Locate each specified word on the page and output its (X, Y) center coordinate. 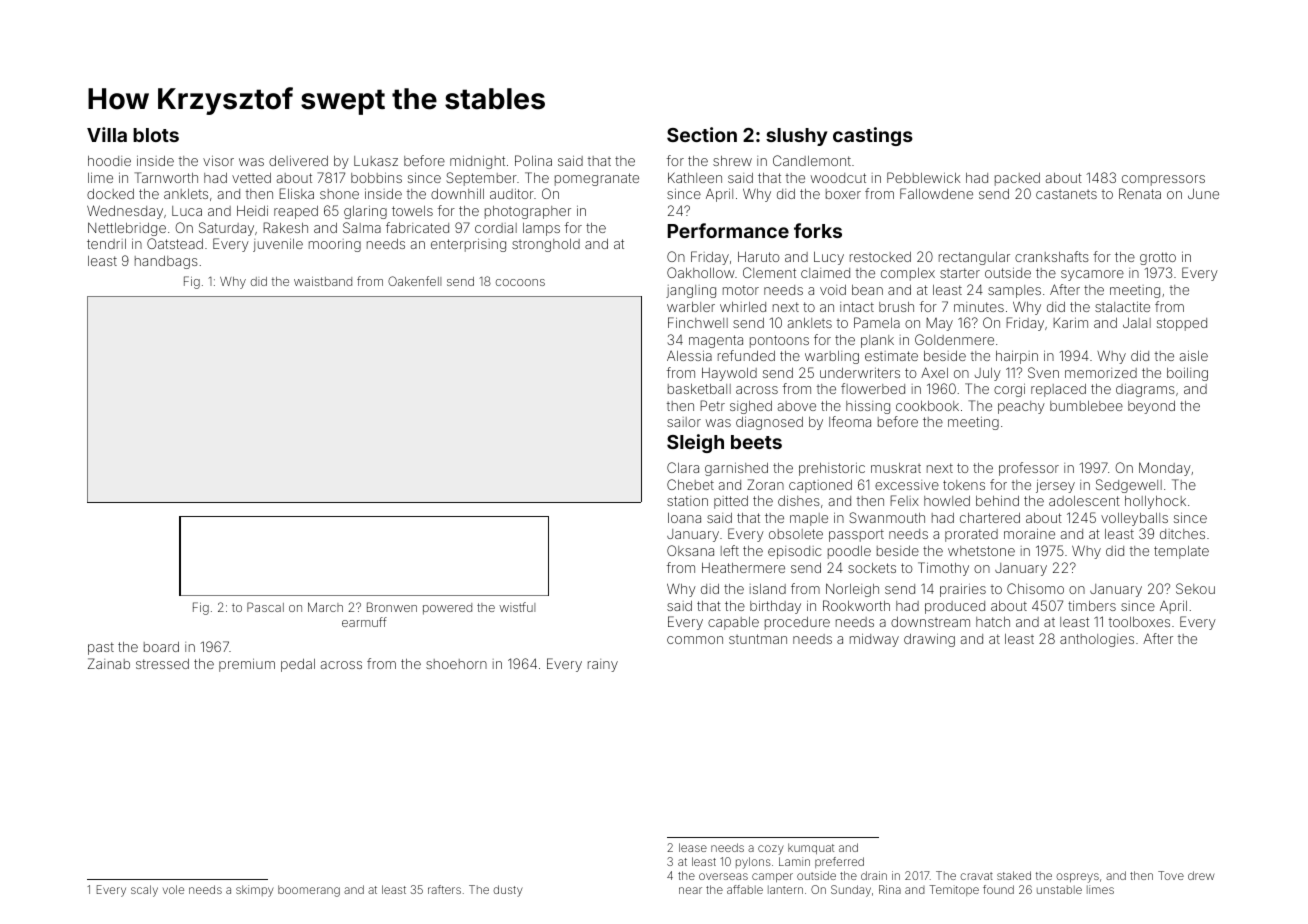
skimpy (255, 891)
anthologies (1097, 640)
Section (702, 134)
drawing (929, 640)
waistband (323, 281)
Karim (1070, 322)
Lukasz (376, 161)
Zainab (109, 663)
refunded (746, 355)
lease (693, 847)
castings (873, 136)
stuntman (758, 639)
